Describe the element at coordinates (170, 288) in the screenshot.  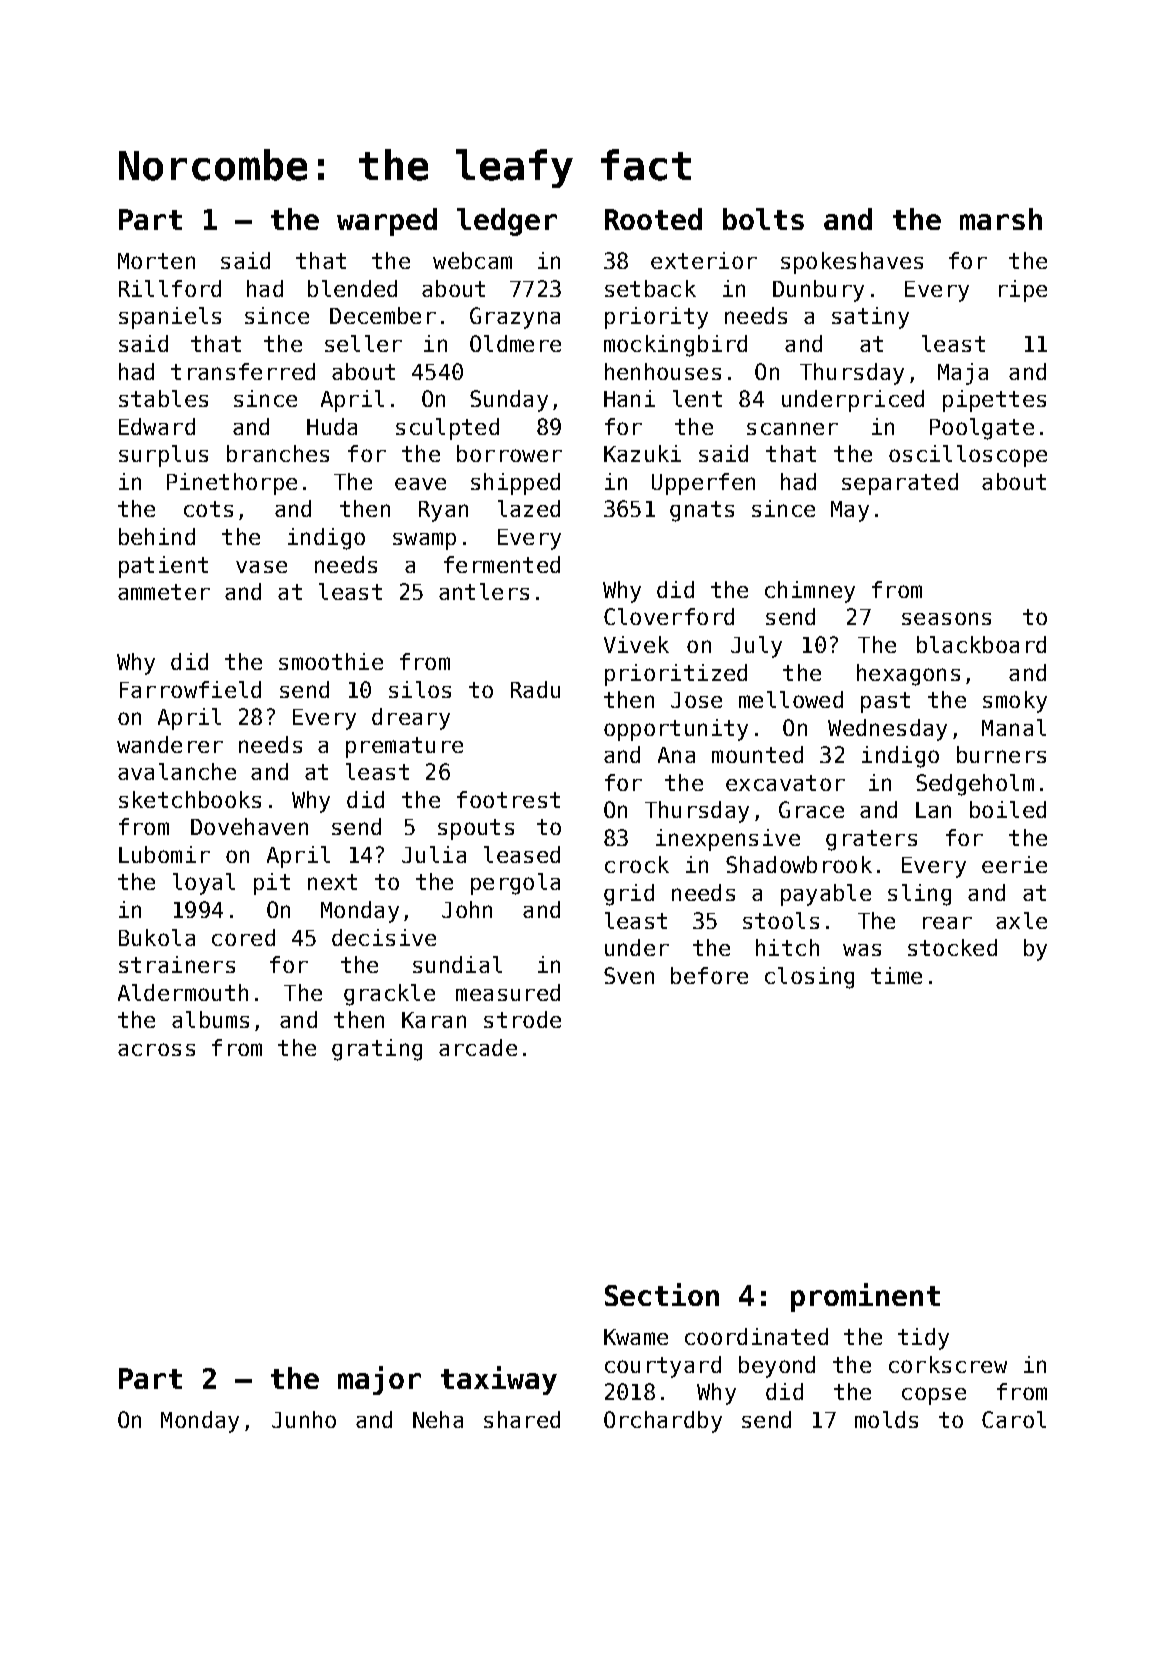
I see `Rillford` at that location.
